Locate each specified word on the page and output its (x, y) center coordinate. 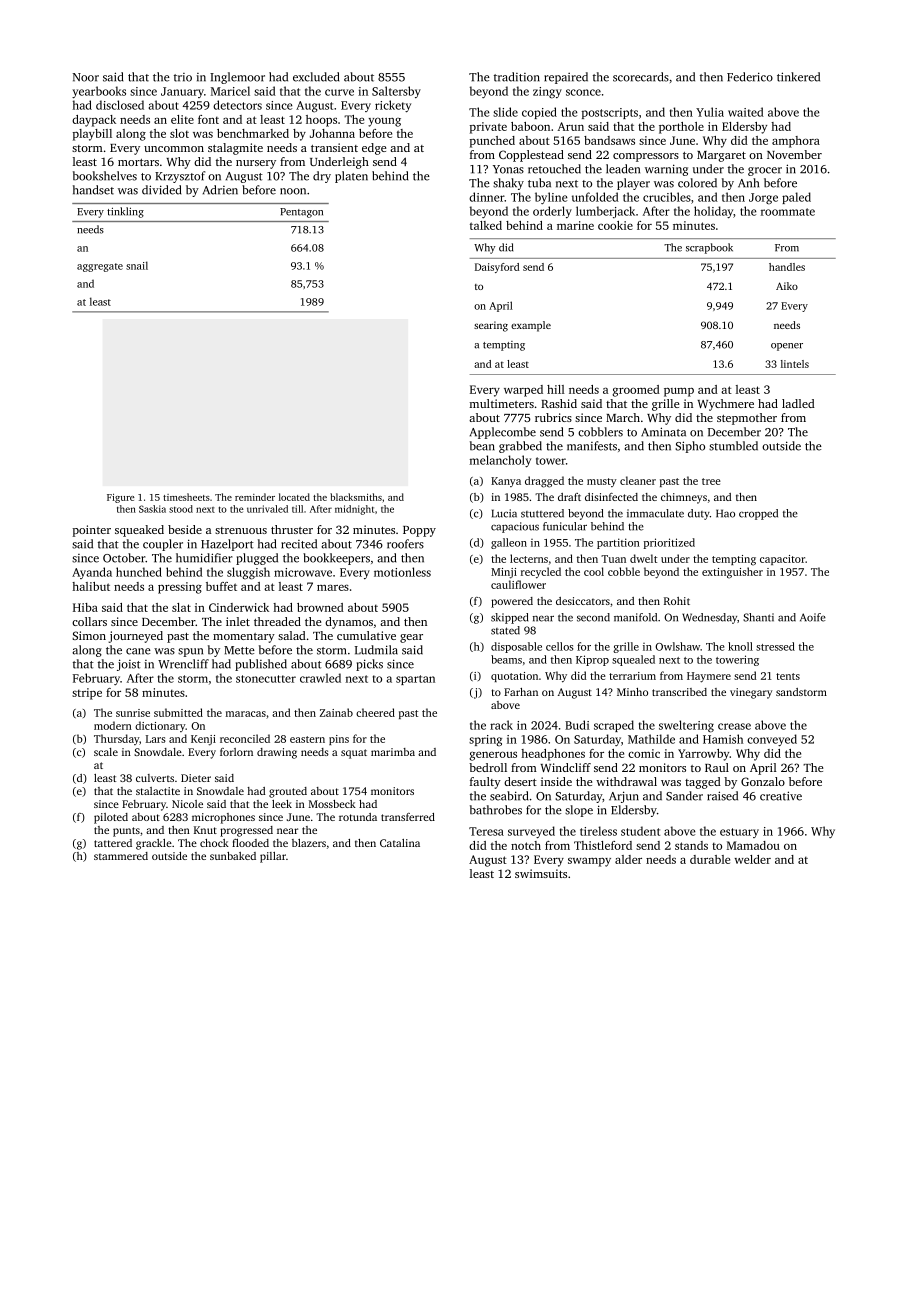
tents (788, 676)
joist (129, 665)
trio (183, 77)
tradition (517, 77)
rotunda (358, 817)
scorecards (641, 77)
